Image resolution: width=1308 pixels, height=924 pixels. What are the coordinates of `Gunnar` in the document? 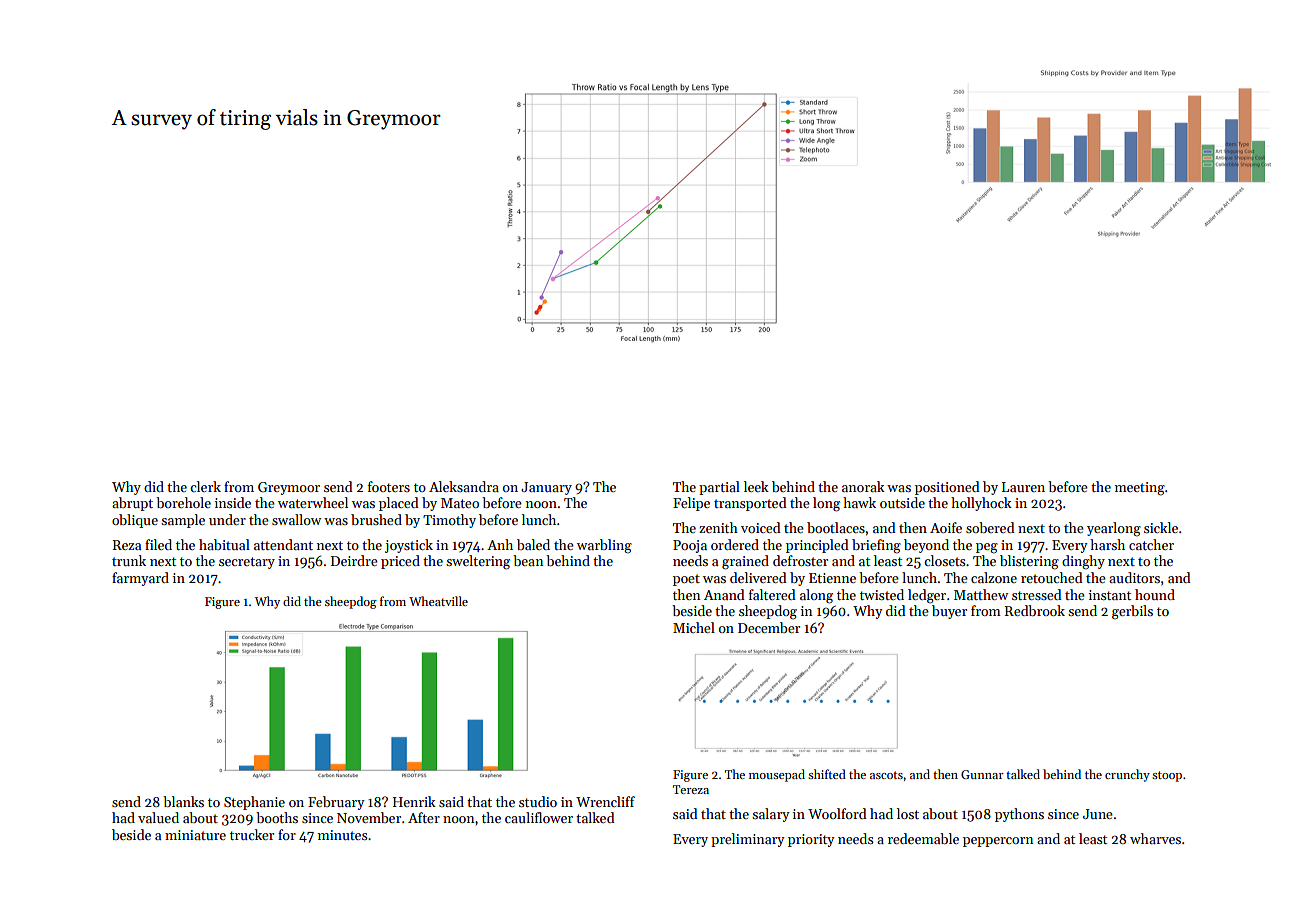 It's located at (982, 774).
